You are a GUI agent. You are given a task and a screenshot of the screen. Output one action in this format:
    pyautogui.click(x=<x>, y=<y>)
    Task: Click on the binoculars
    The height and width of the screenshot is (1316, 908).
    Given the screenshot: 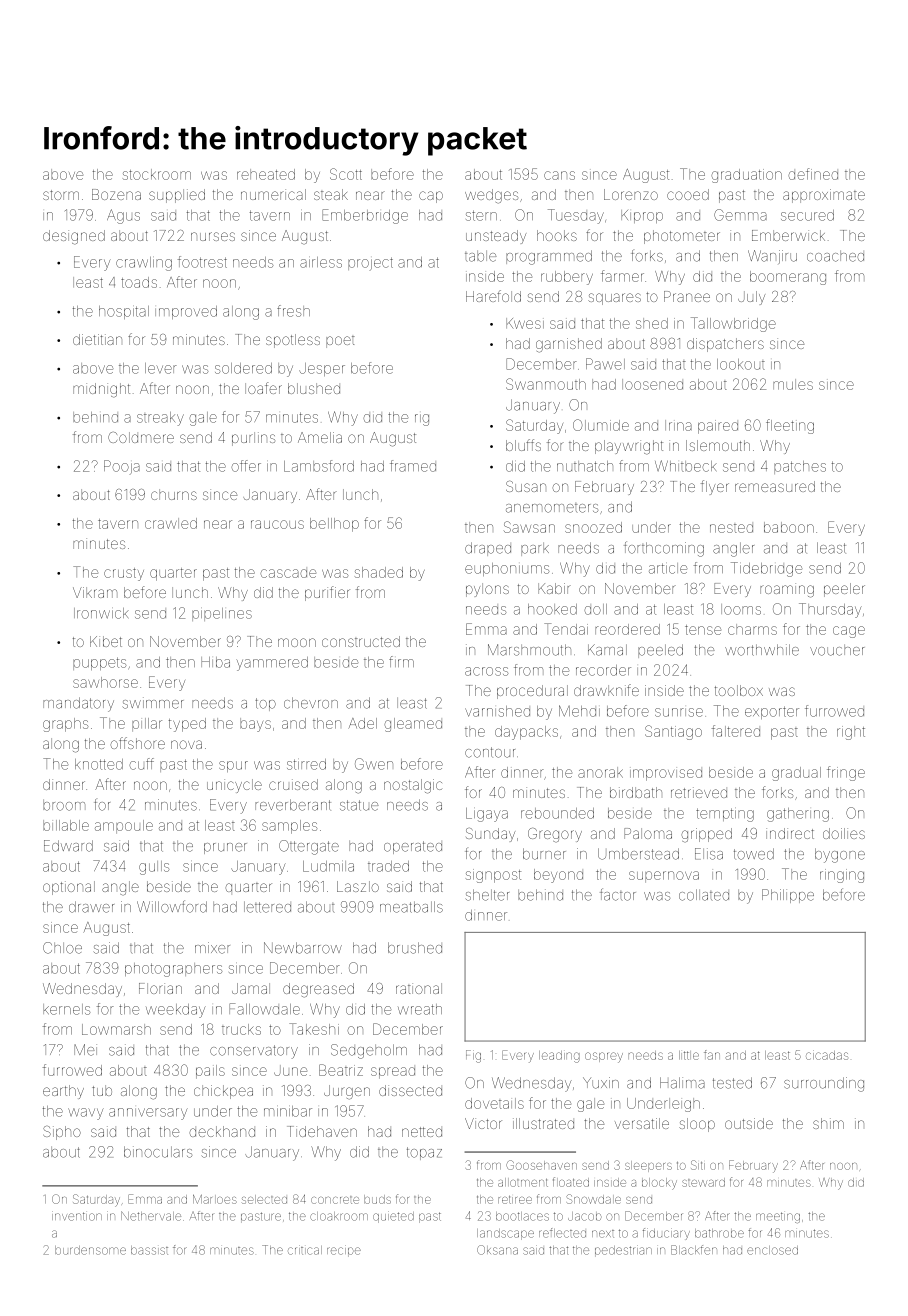 What is the action you would take?
    pyautogui.click(x=158, y=1152)
